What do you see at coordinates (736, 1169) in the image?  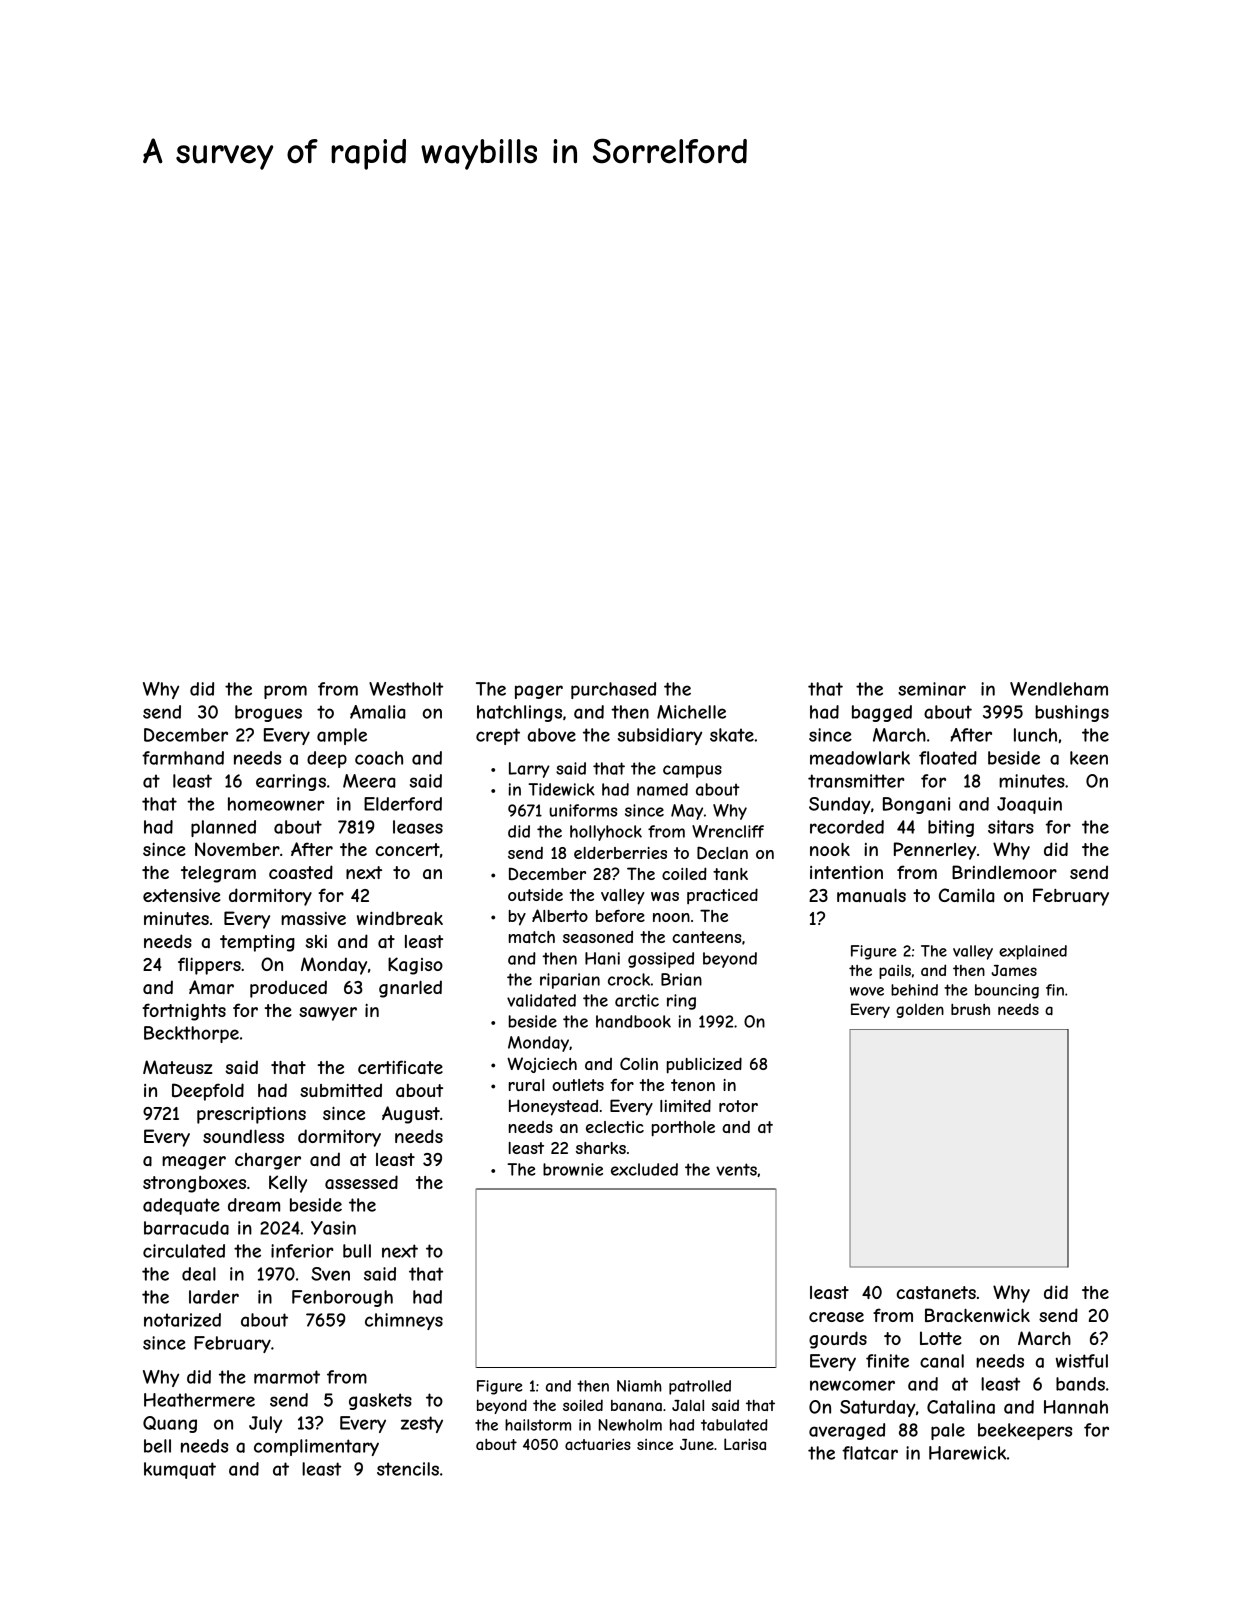 I see `vents` at bounding box center [736, 1169].
